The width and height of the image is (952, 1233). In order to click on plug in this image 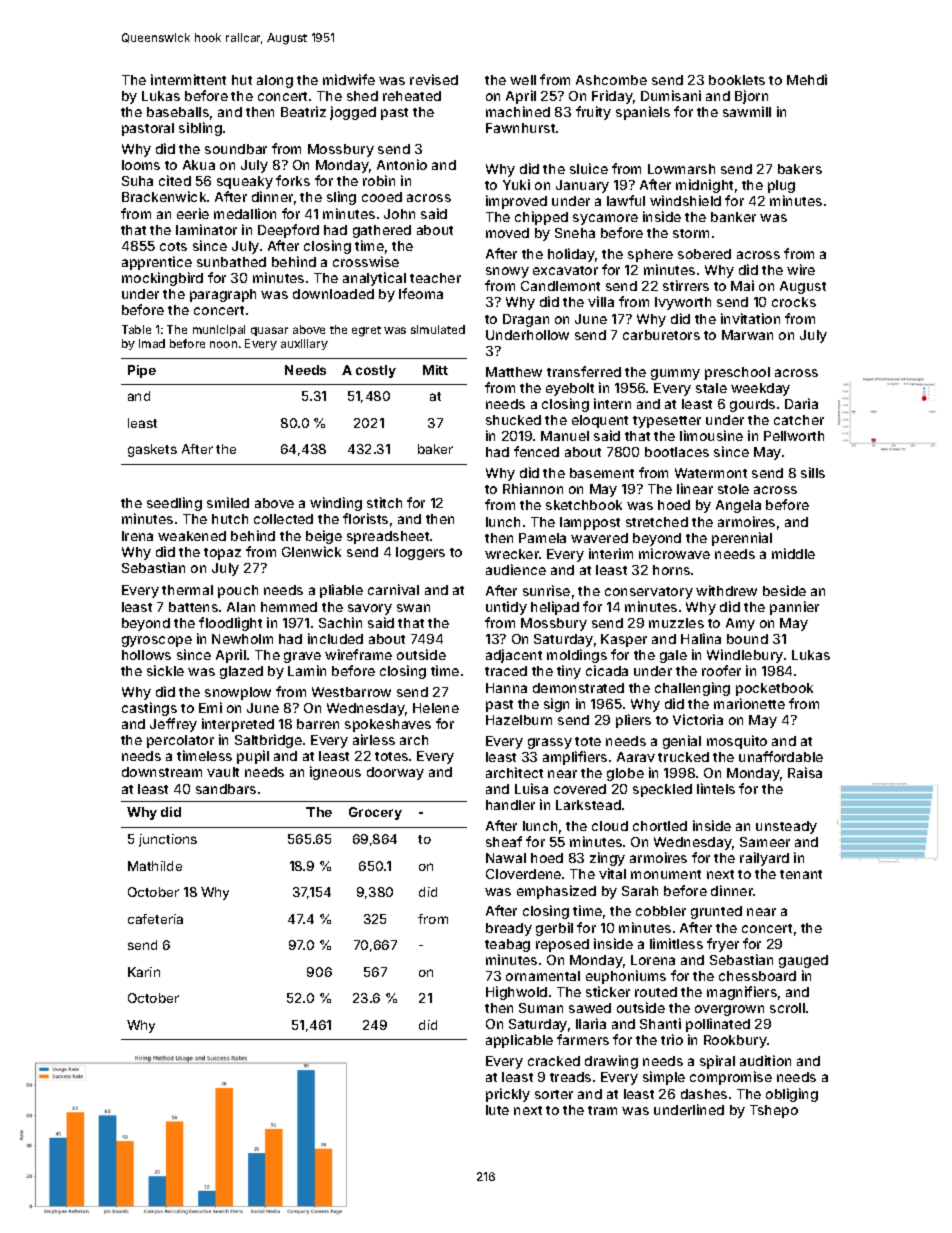, I will do `click(781, 186)`.
